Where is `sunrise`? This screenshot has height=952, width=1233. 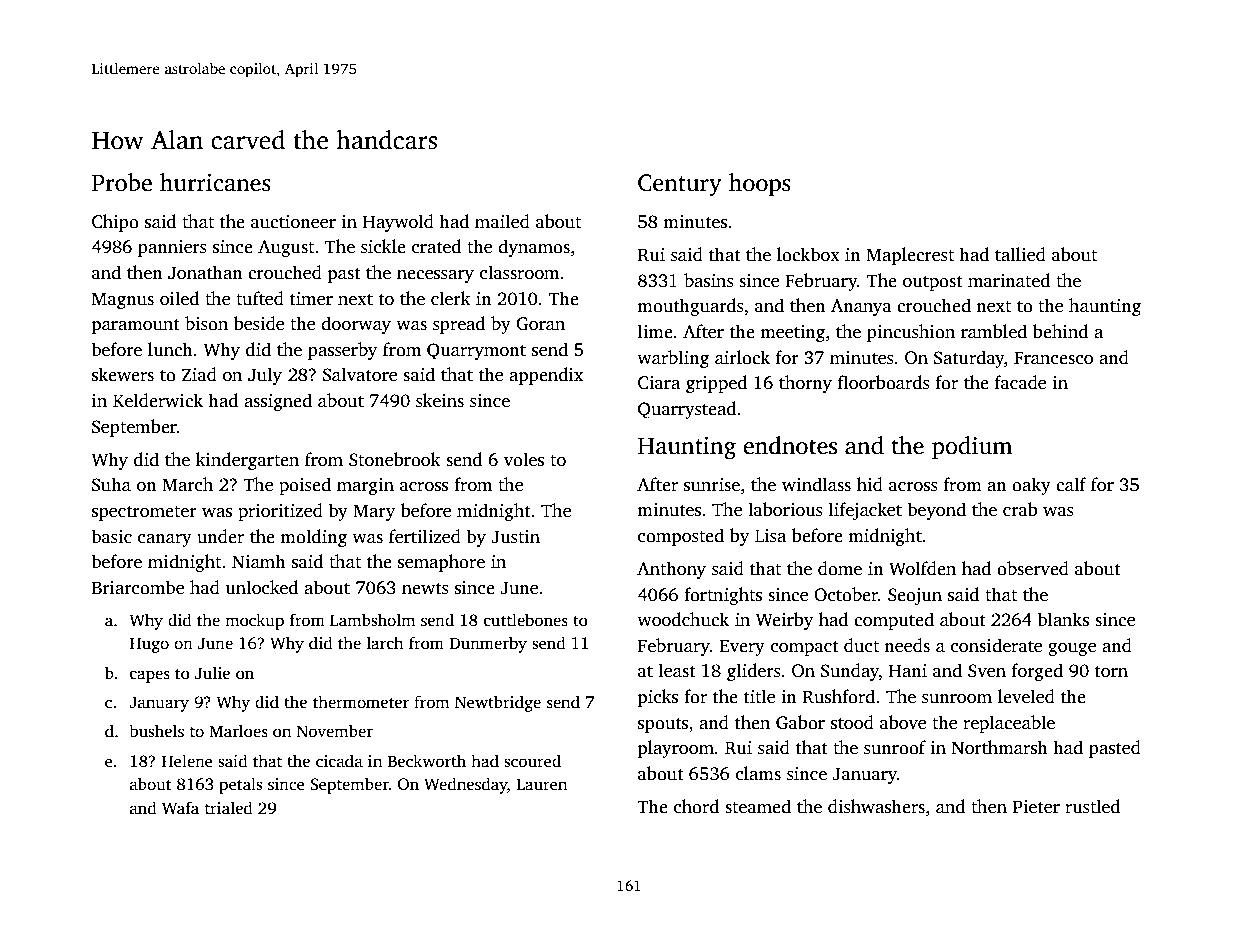
sunrise is located at coordinates (712, 485).
